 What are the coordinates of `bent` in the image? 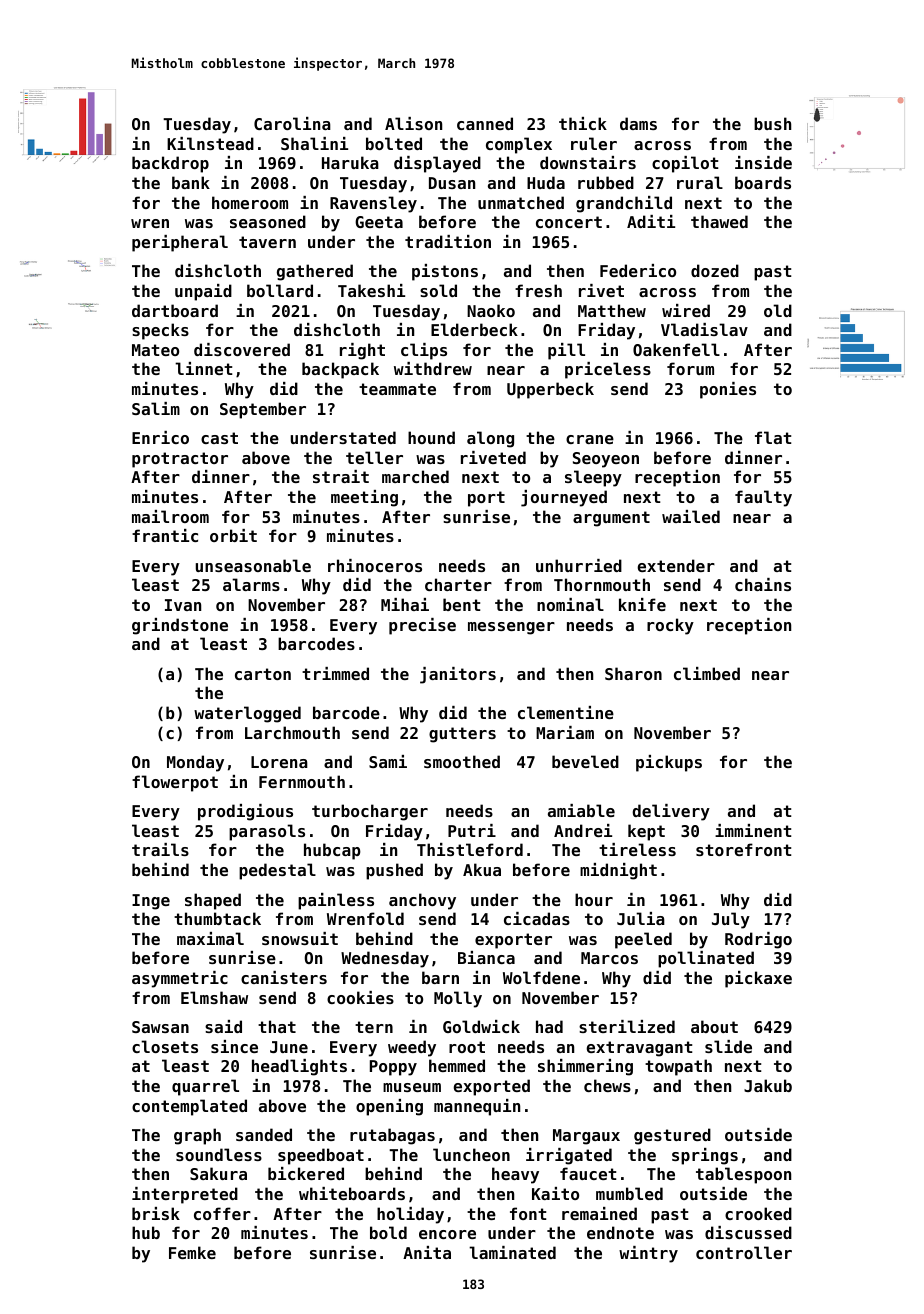 It's located at (462, 604).
